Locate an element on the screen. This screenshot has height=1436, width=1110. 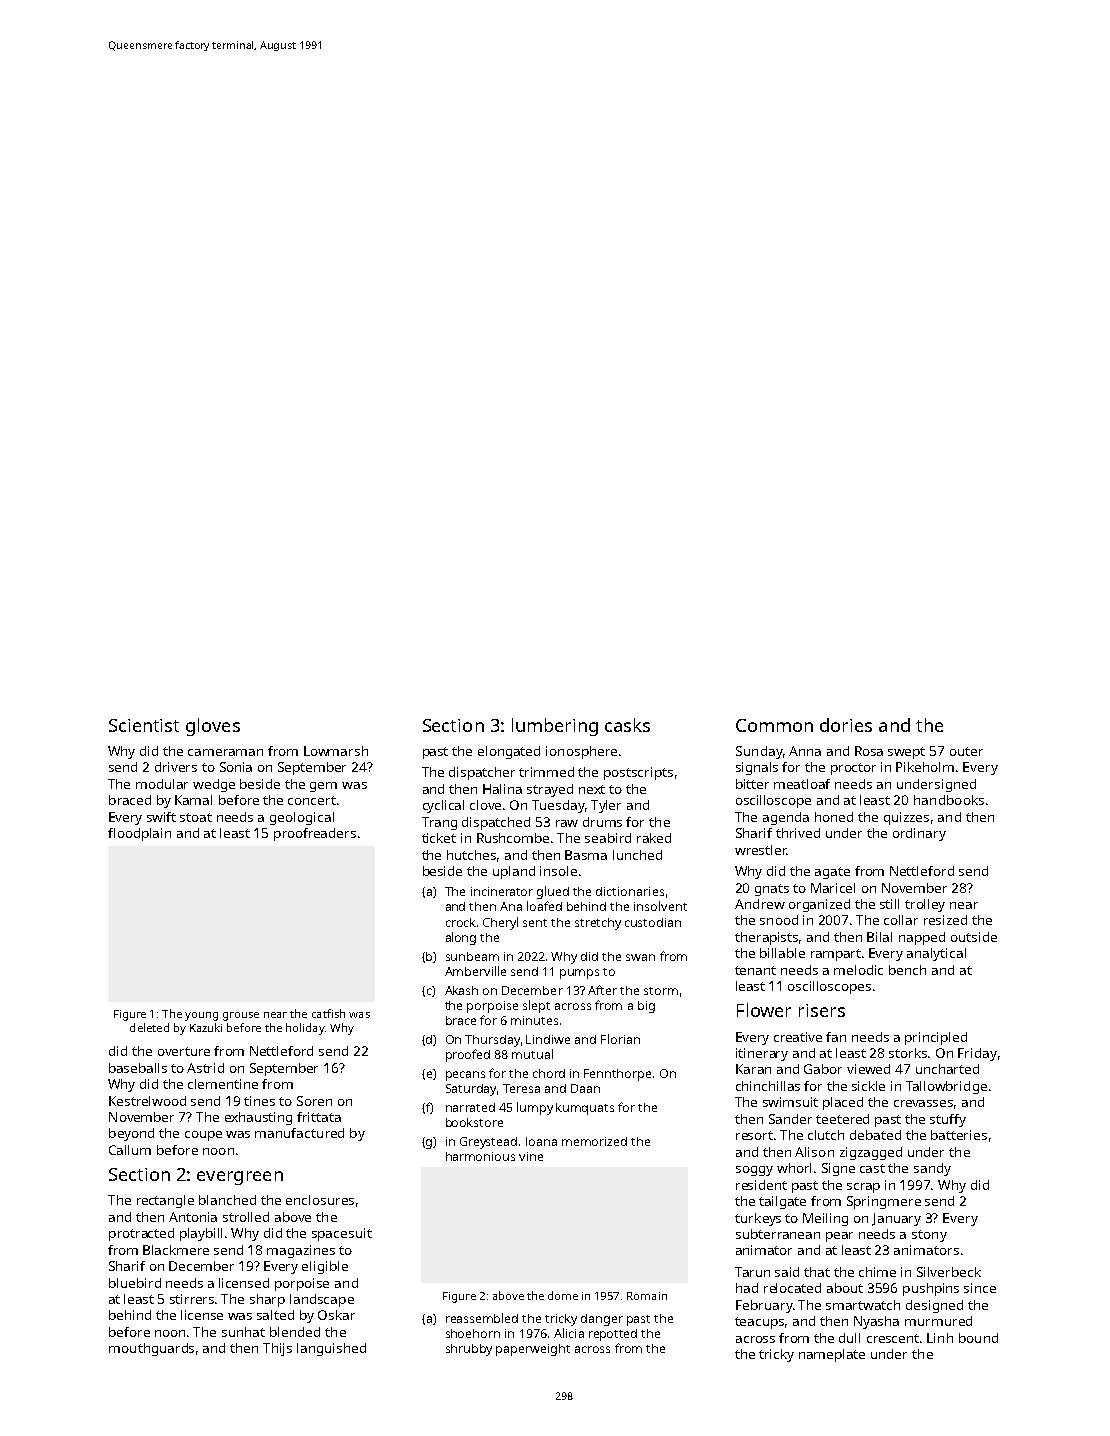
languished is located at coordinates (331, 1349).
